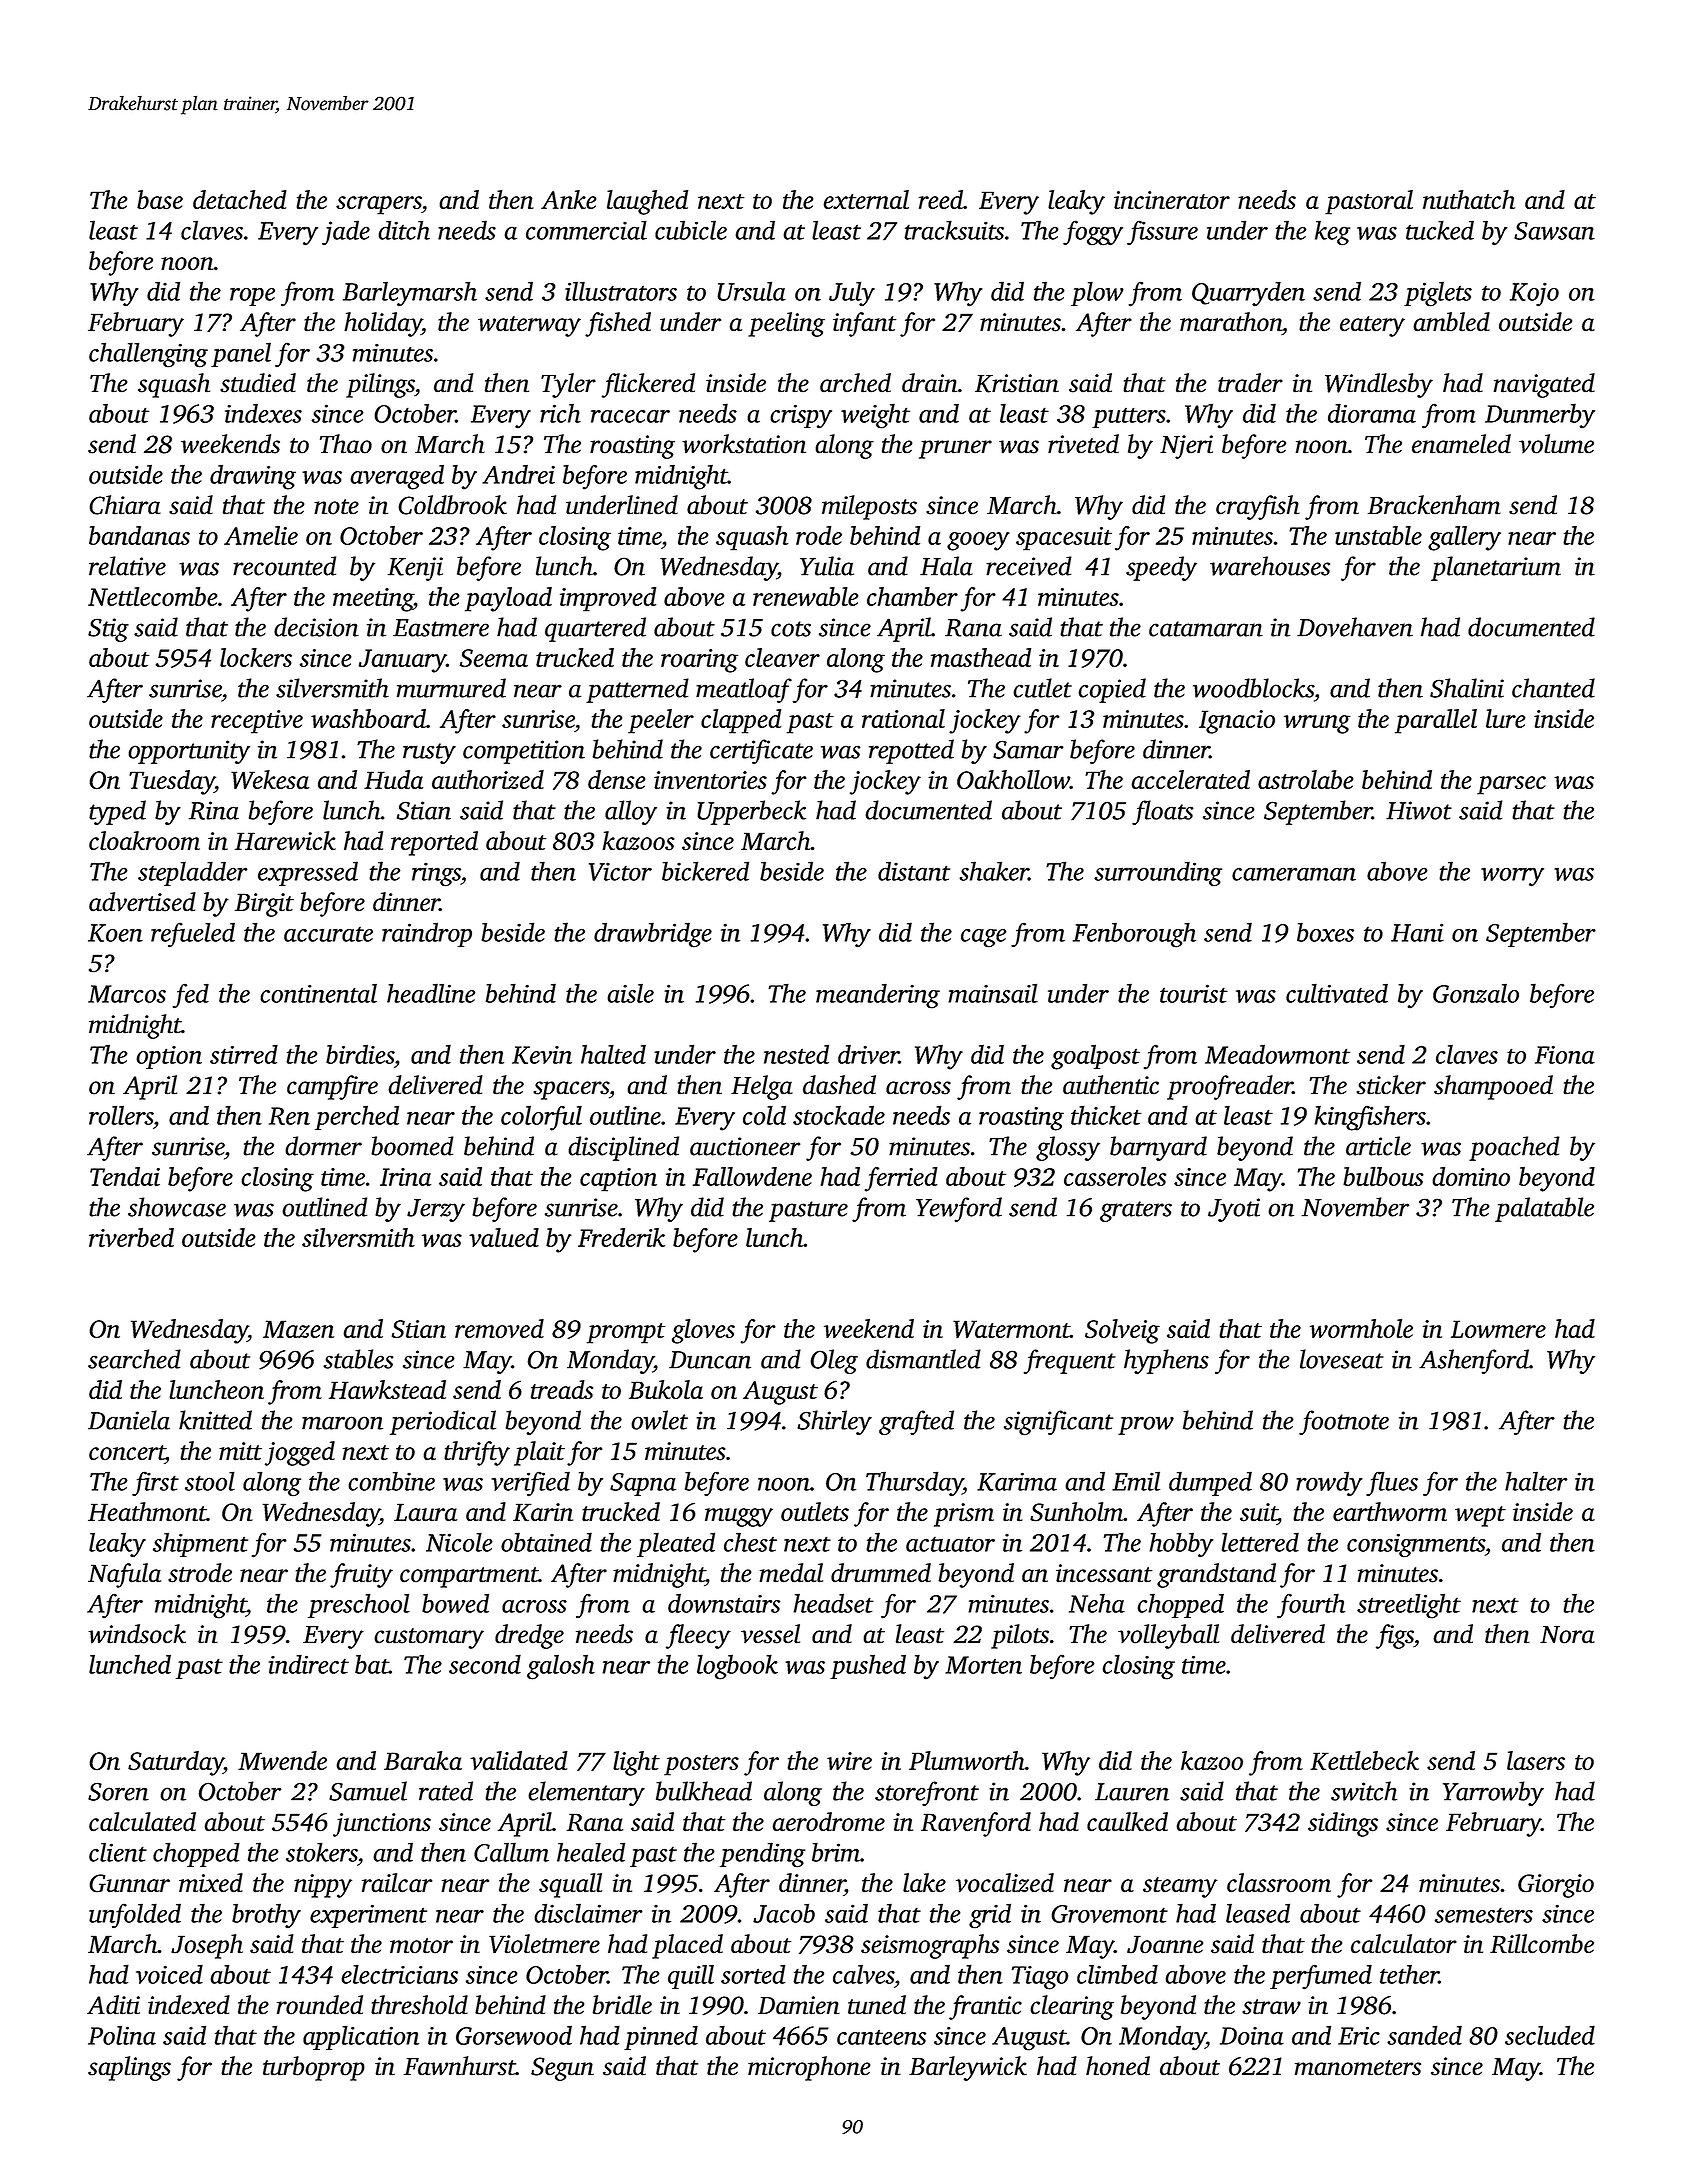 The image size is (1683, 2178). I want to click on Morten, so click(983, 1665).
